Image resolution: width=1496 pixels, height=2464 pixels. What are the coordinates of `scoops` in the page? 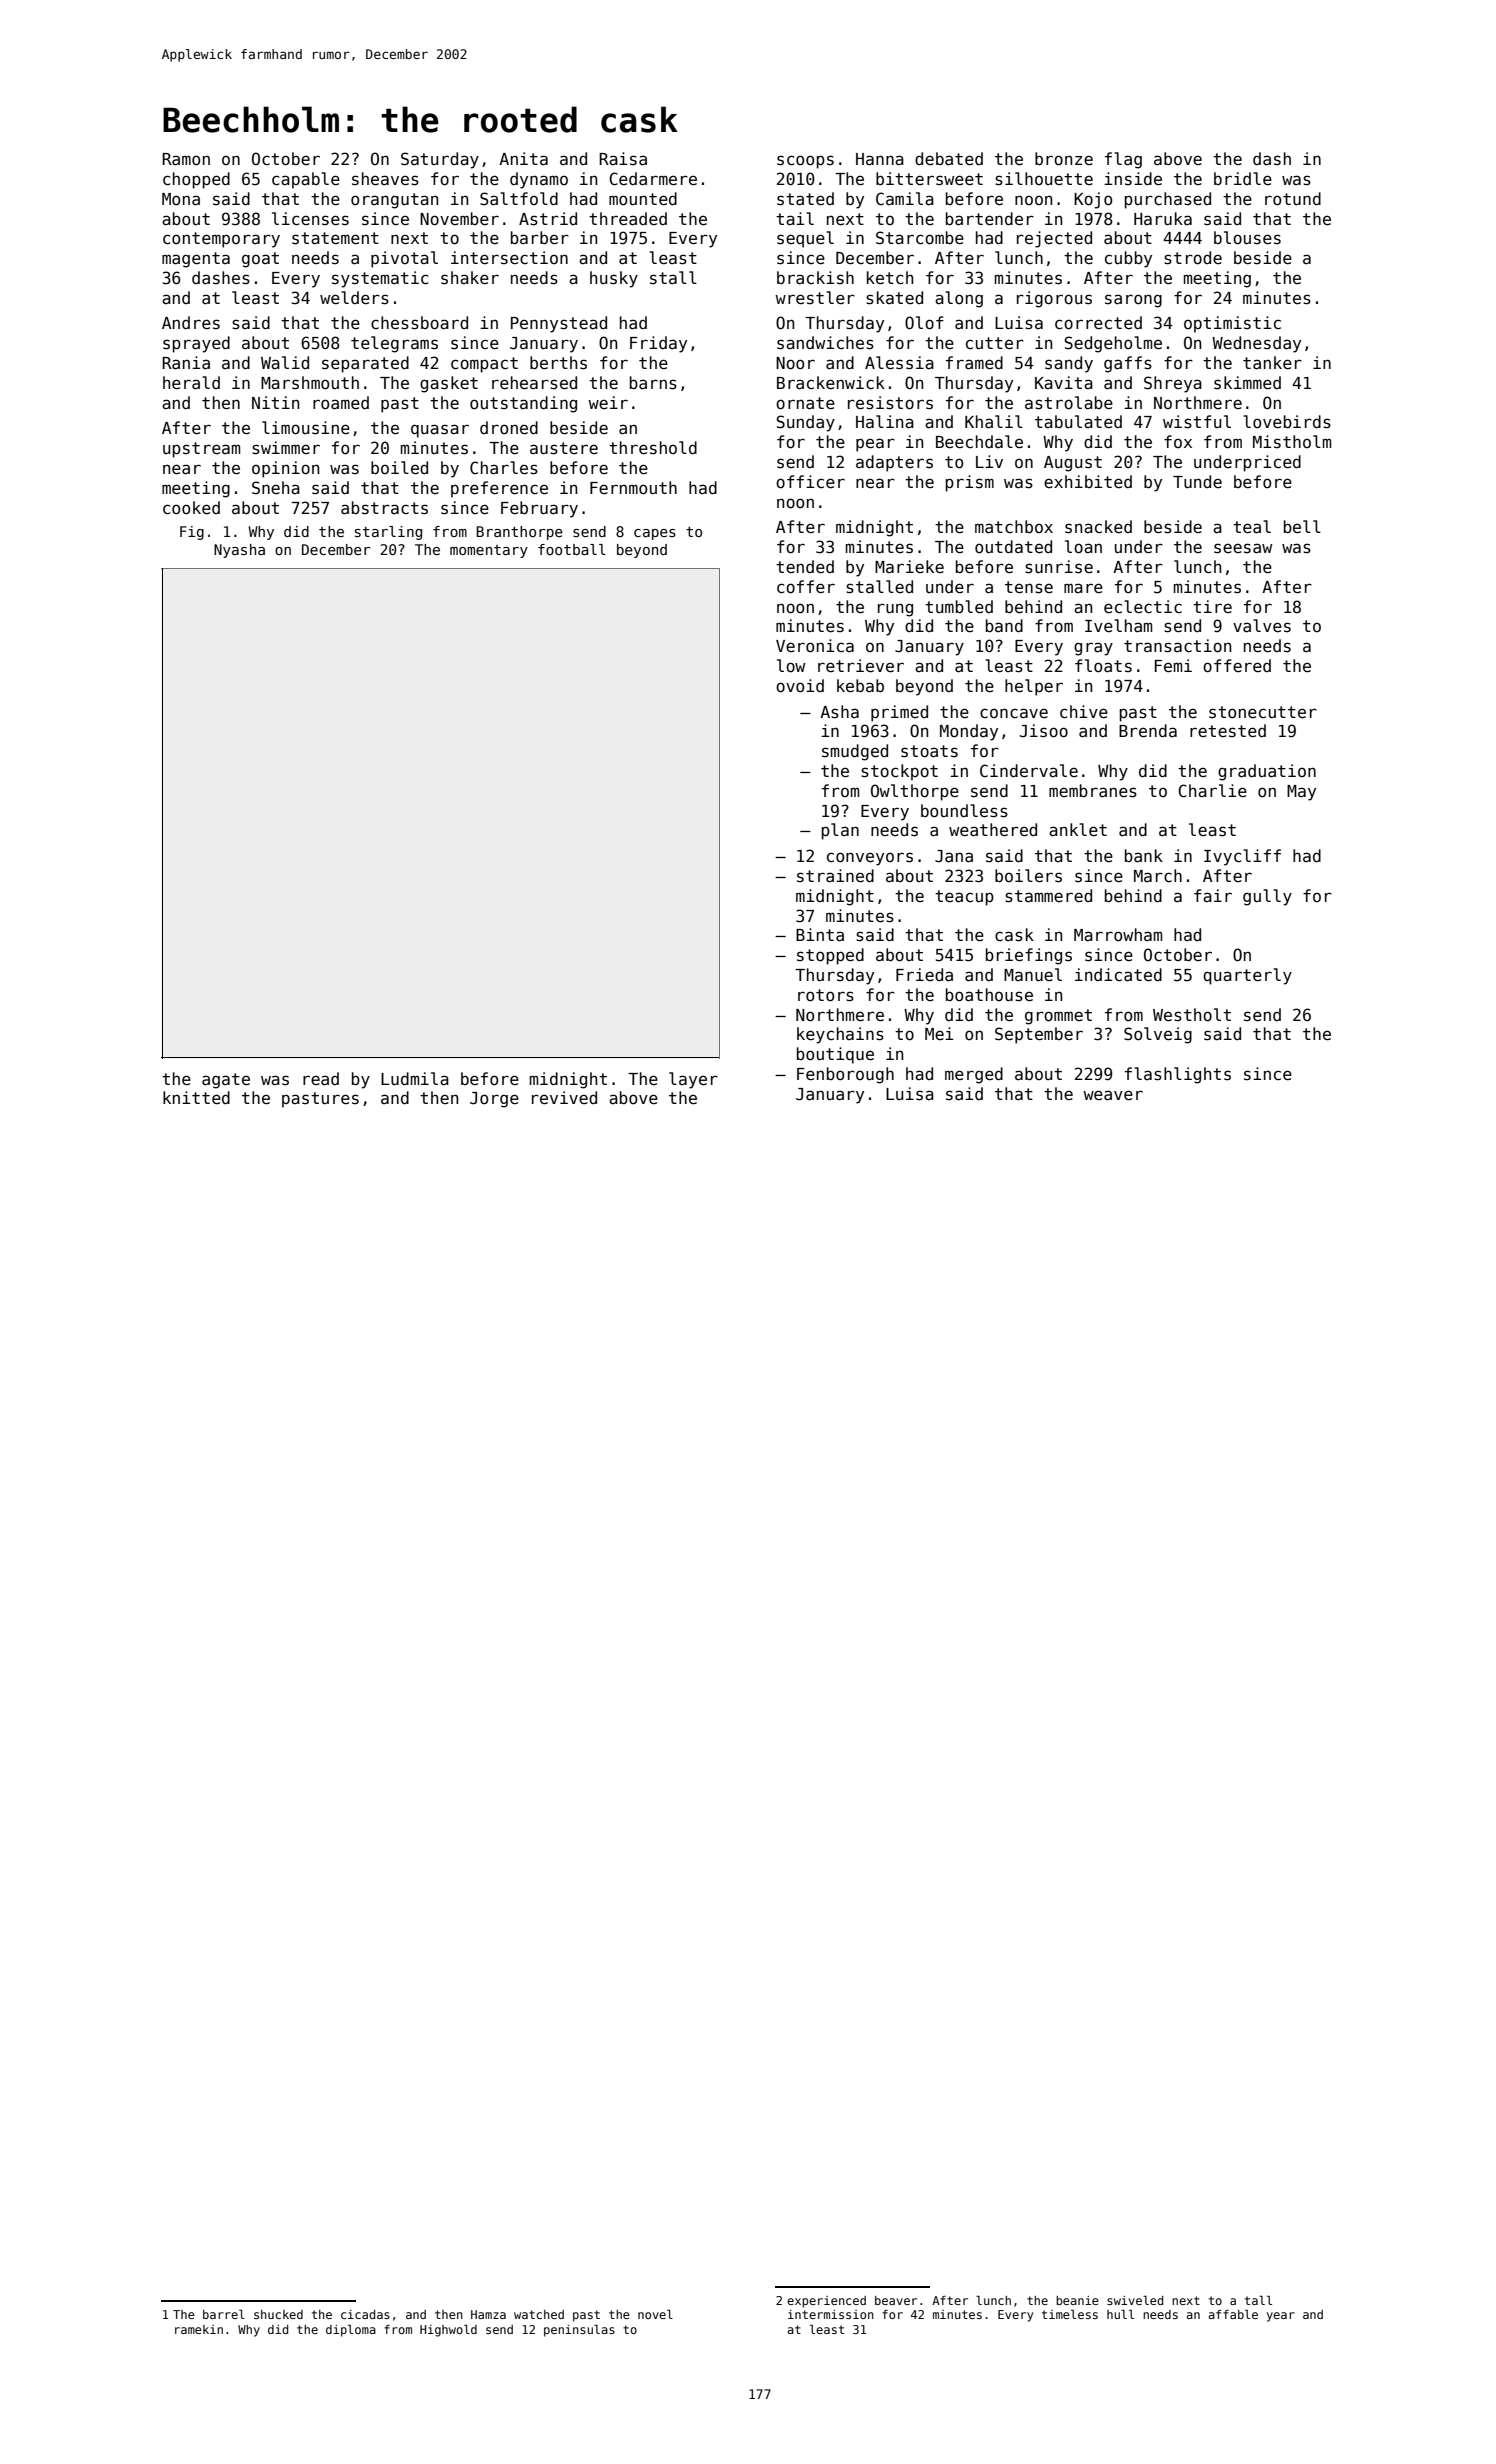 It's located at (805, 162).
